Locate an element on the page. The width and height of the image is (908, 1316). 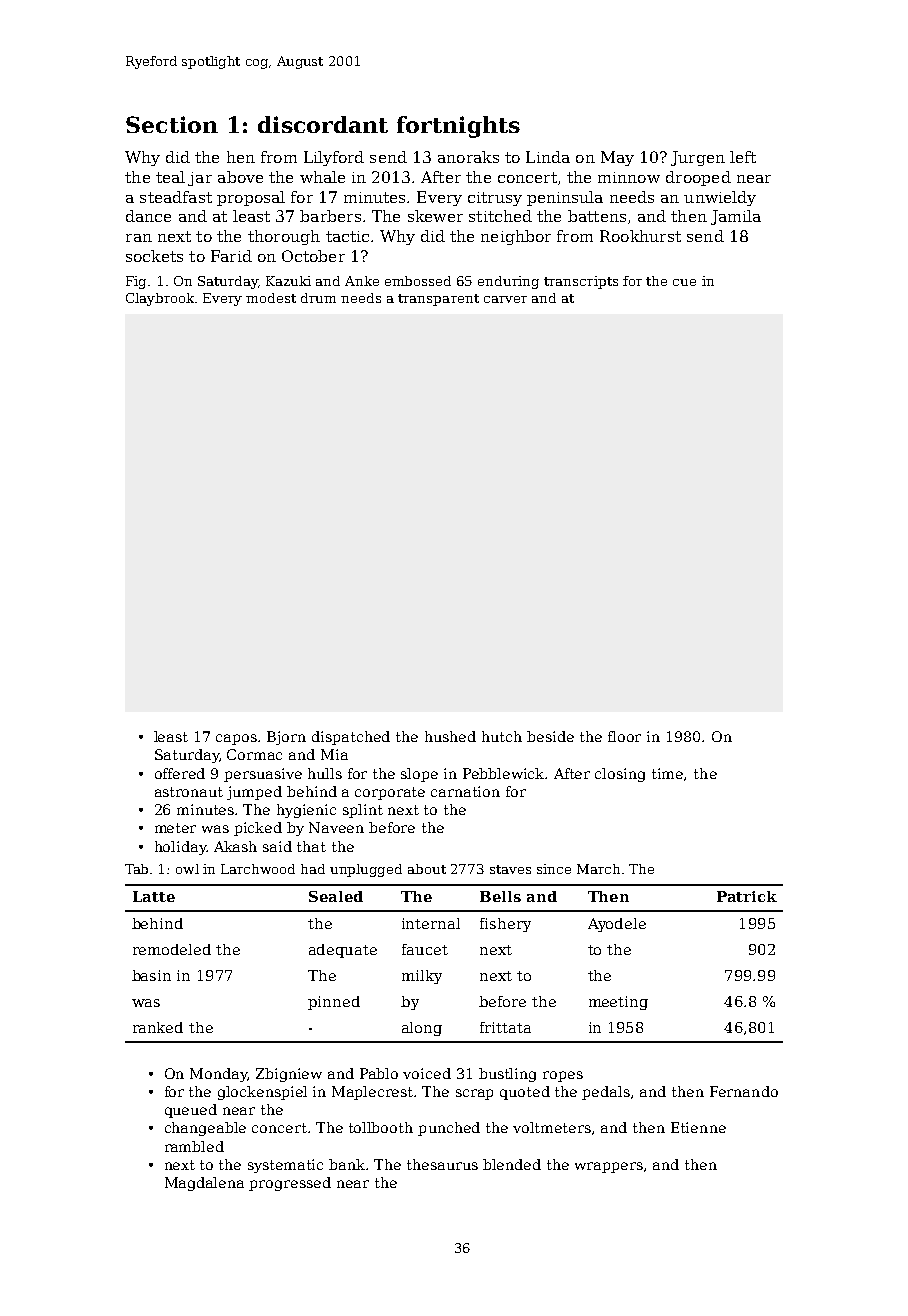
drooped is located at coordinates (698, 178).
